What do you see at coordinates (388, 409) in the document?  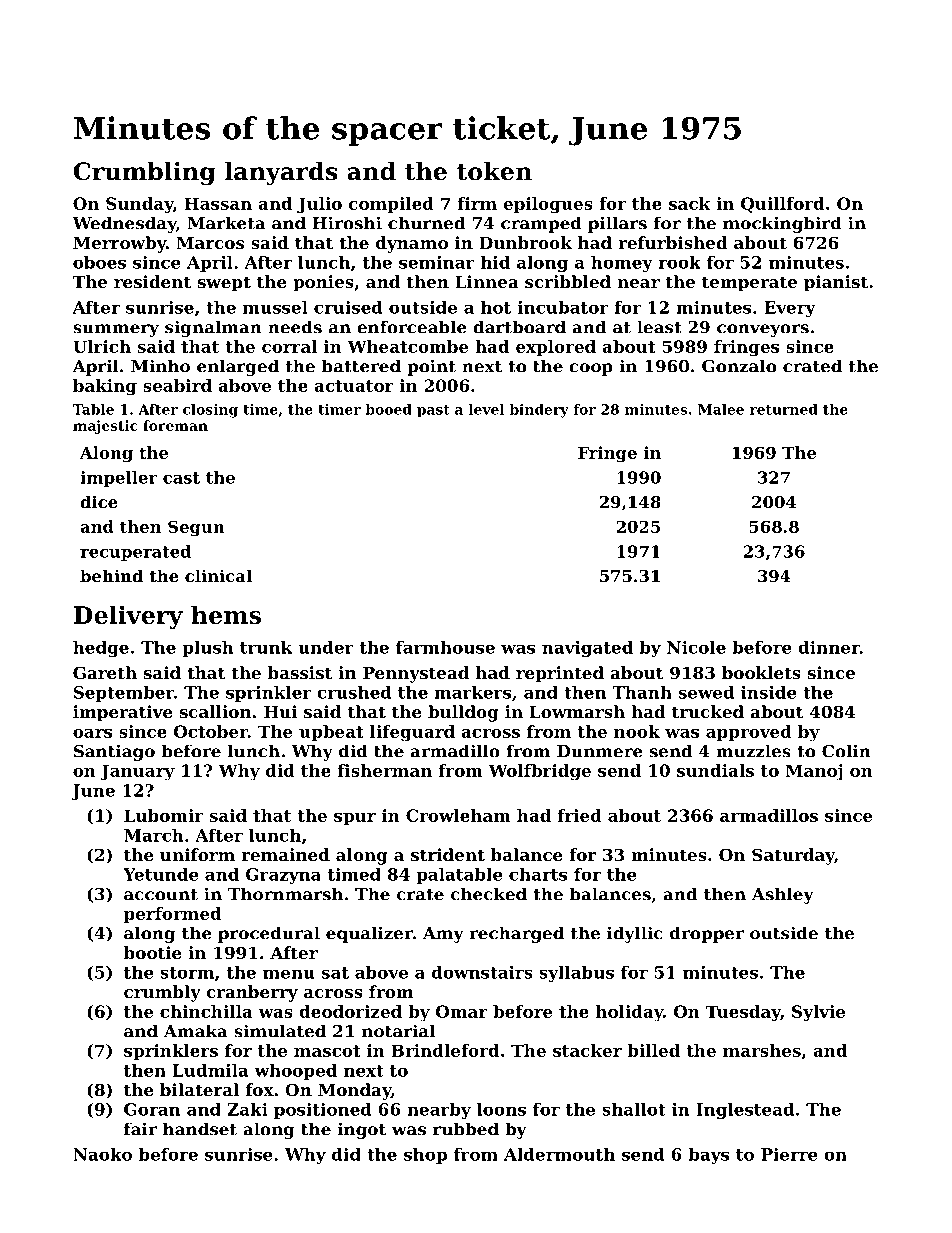 I see `booed` at bounding box center [388, 409].
